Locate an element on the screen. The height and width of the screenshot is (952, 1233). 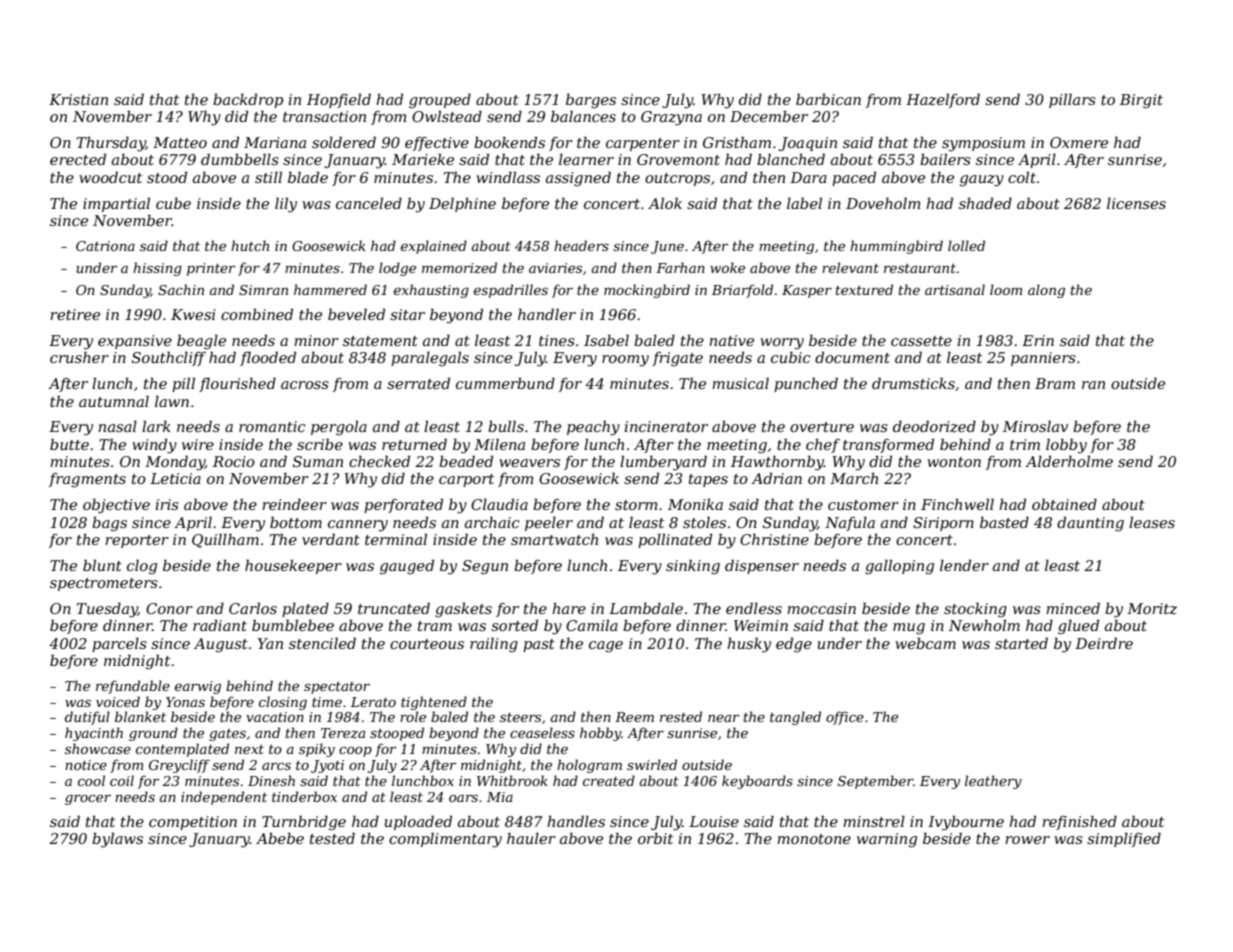
blunt is located at coordinates (102, 565).
